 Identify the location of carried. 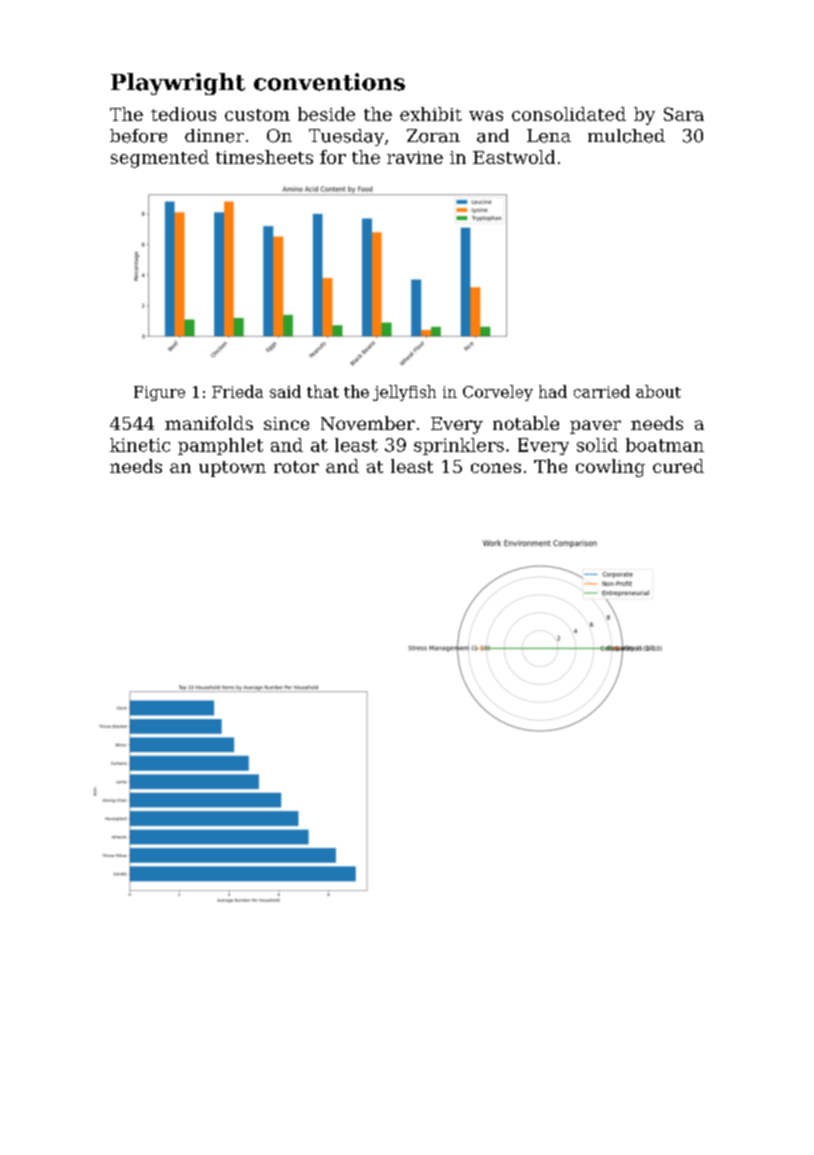
(602, 391).
